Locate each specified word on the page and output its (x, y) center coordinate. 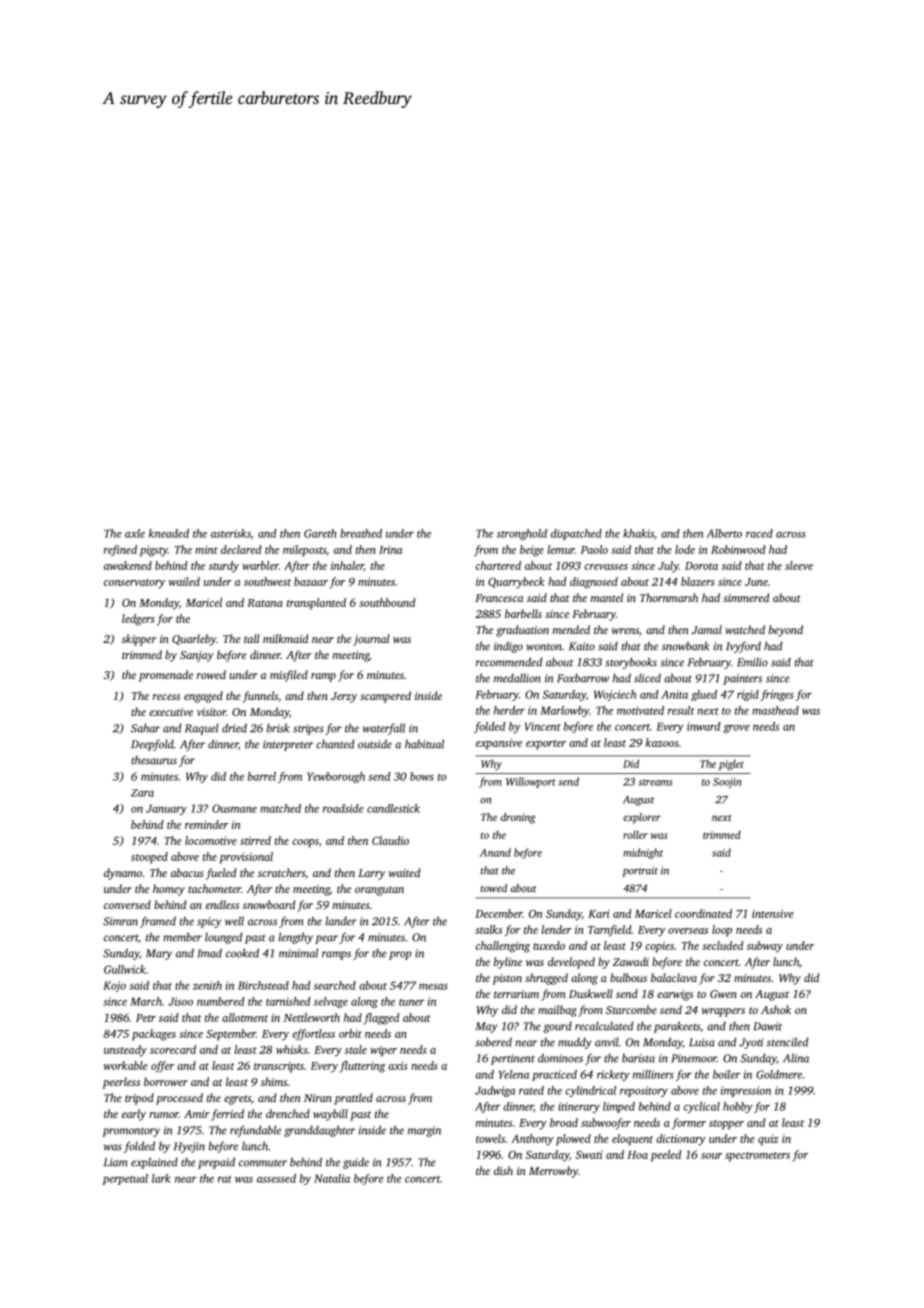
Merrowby (553, 1172)
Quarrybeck (516, 583)
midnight (643, 853)
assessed (276, 1178)
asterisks (231, 533)
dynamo (123, 874)
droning (518, 818)
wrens (625, 631)
